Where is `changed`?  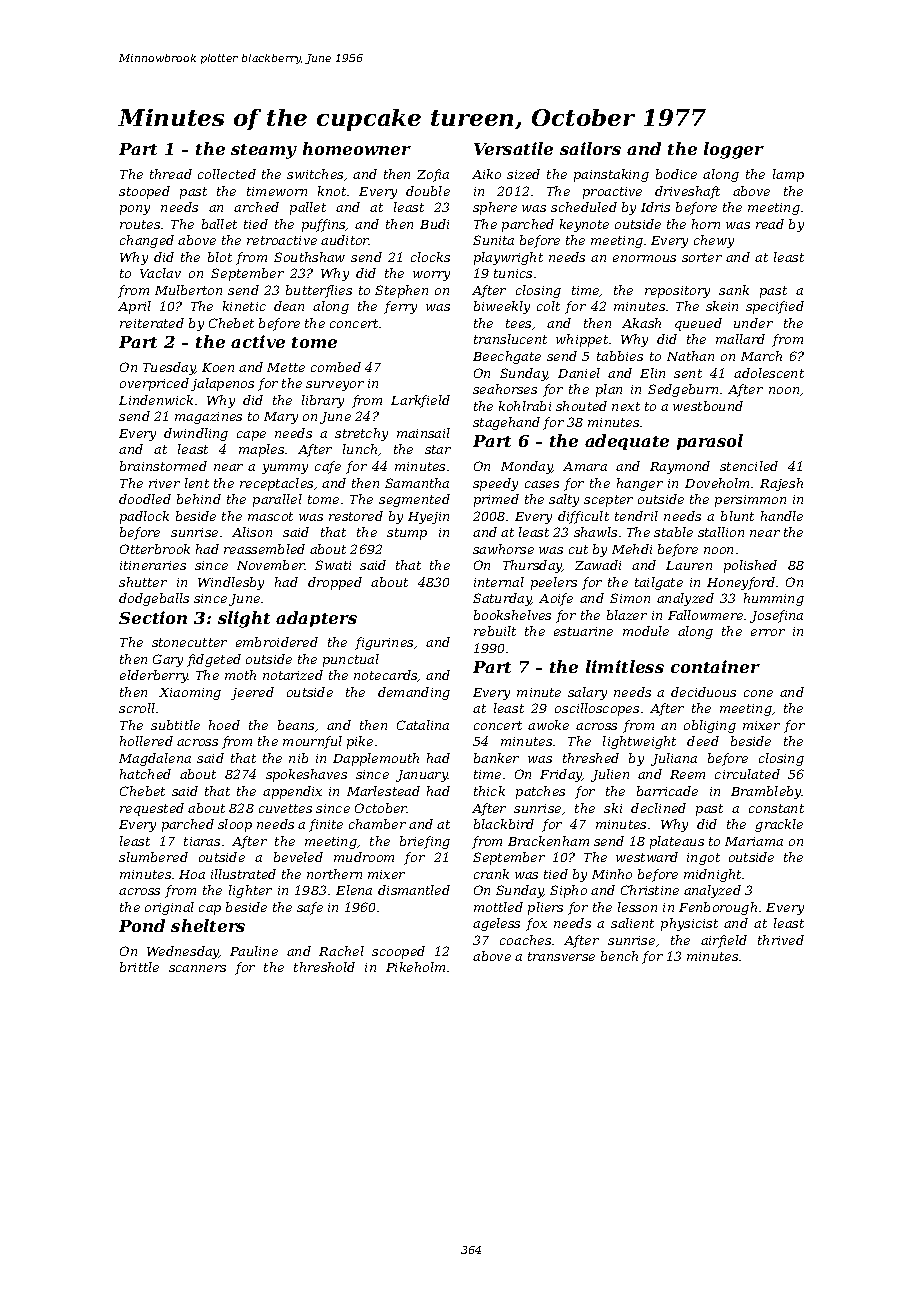
changed is located at coordinates (147, 241).
